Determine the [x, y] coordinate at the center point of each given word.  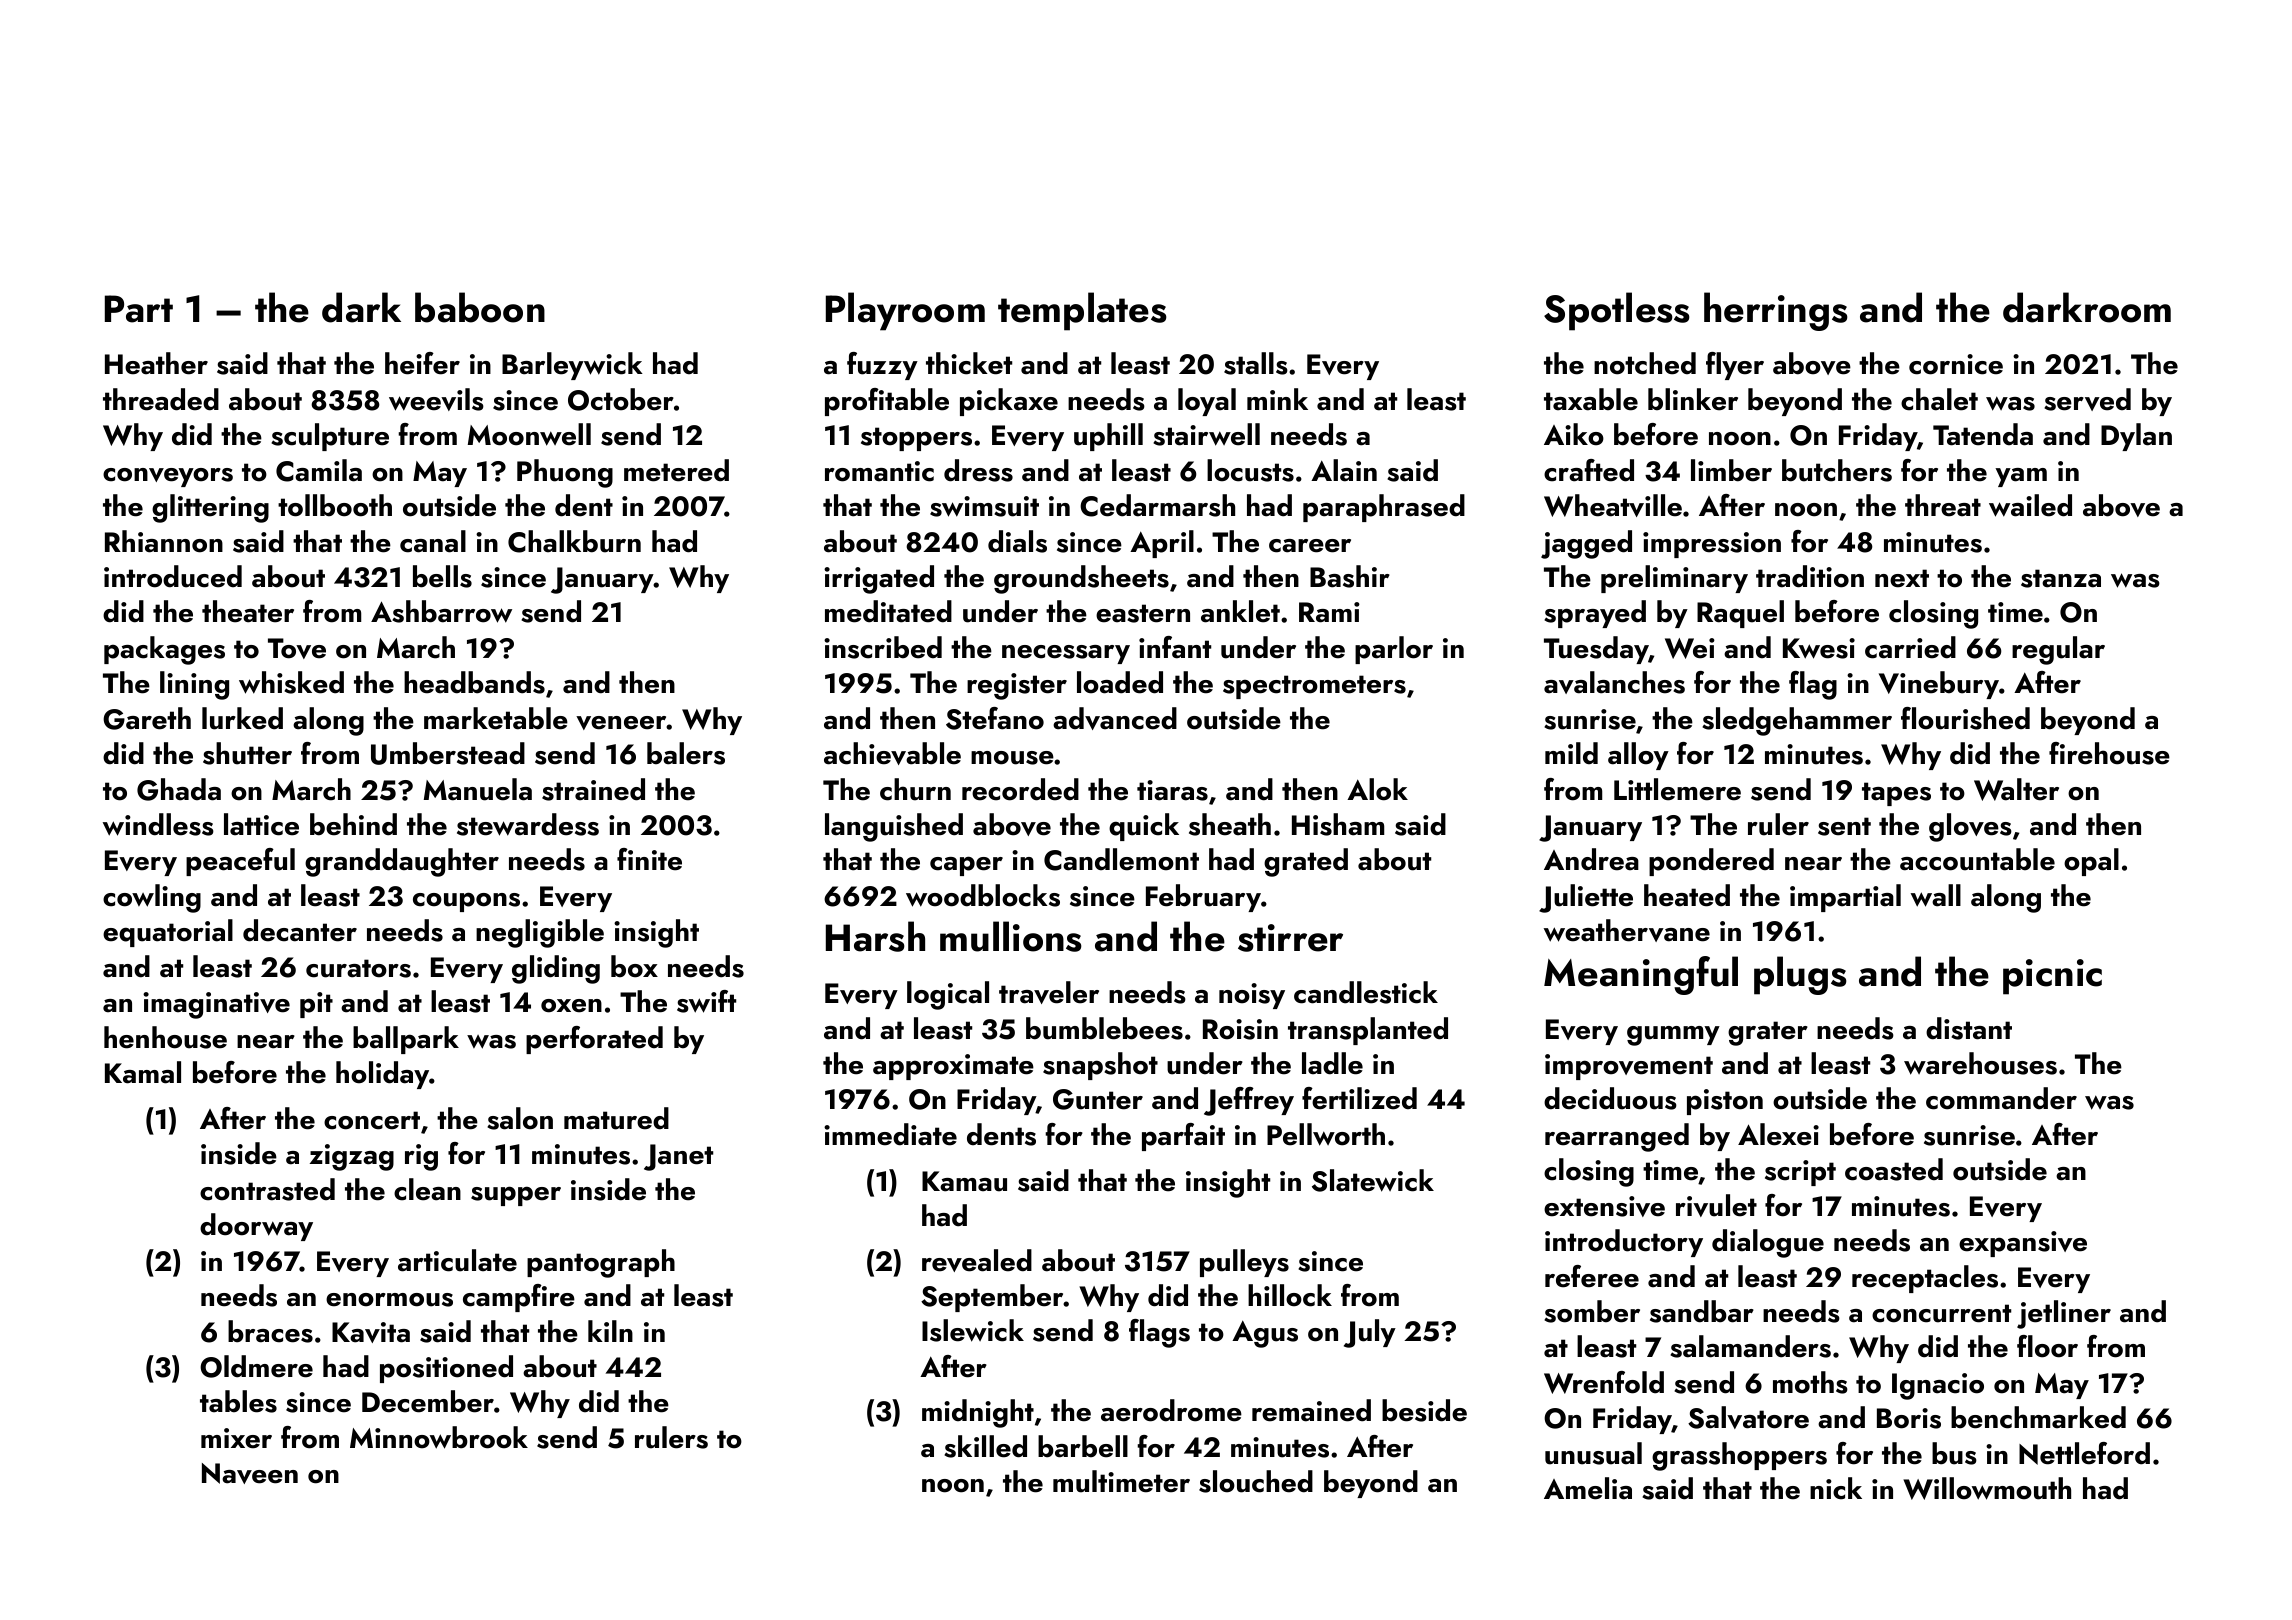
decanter [300, 930]
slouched [1256, 1481]
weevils [436, 399]
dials [1017, 541]
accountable [1977, 859]
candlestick [1366, 992]
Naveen [250, 1473]
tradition [1810, 576]
